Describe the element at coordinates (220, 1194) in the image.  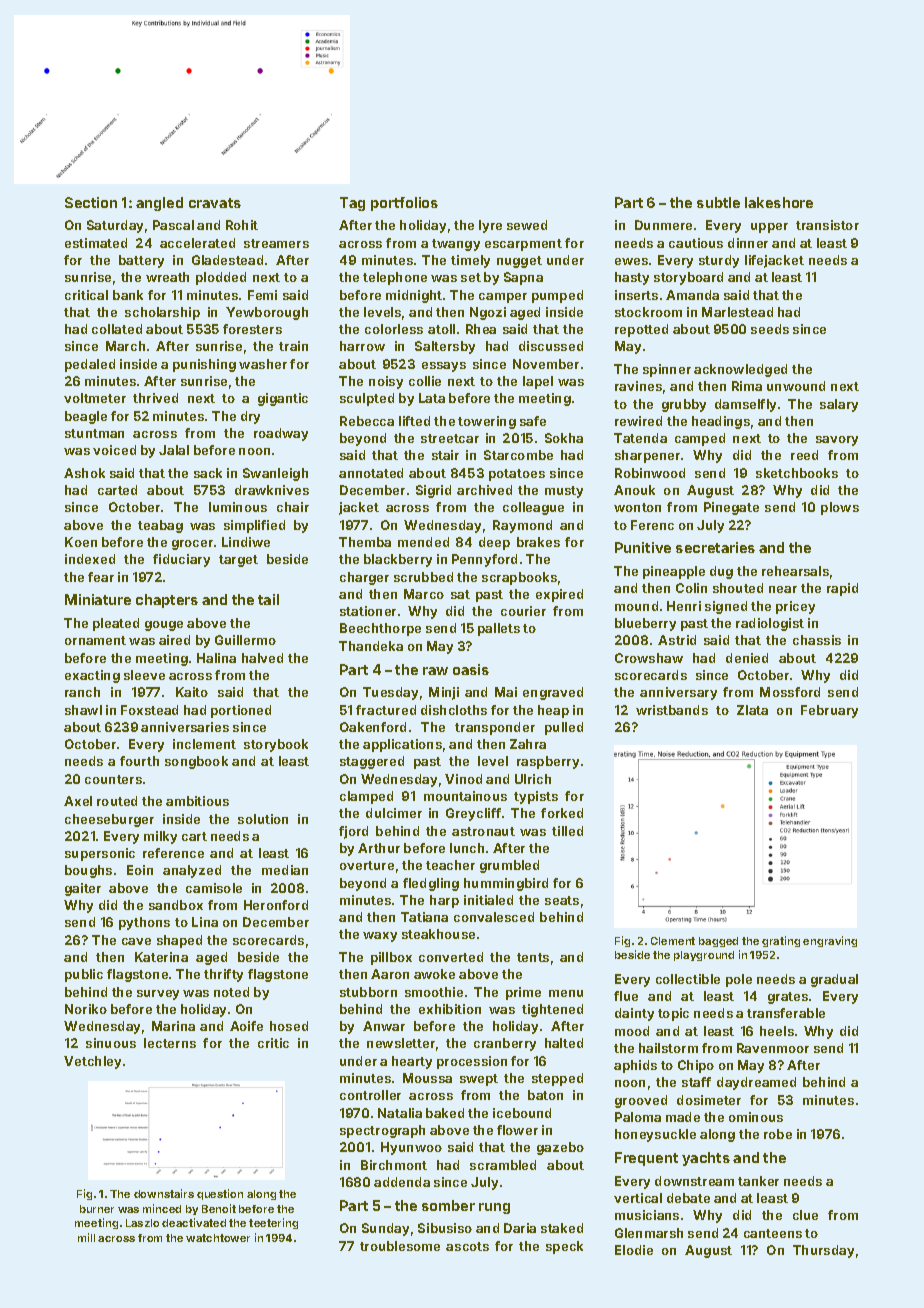
I see `question` at that location.
